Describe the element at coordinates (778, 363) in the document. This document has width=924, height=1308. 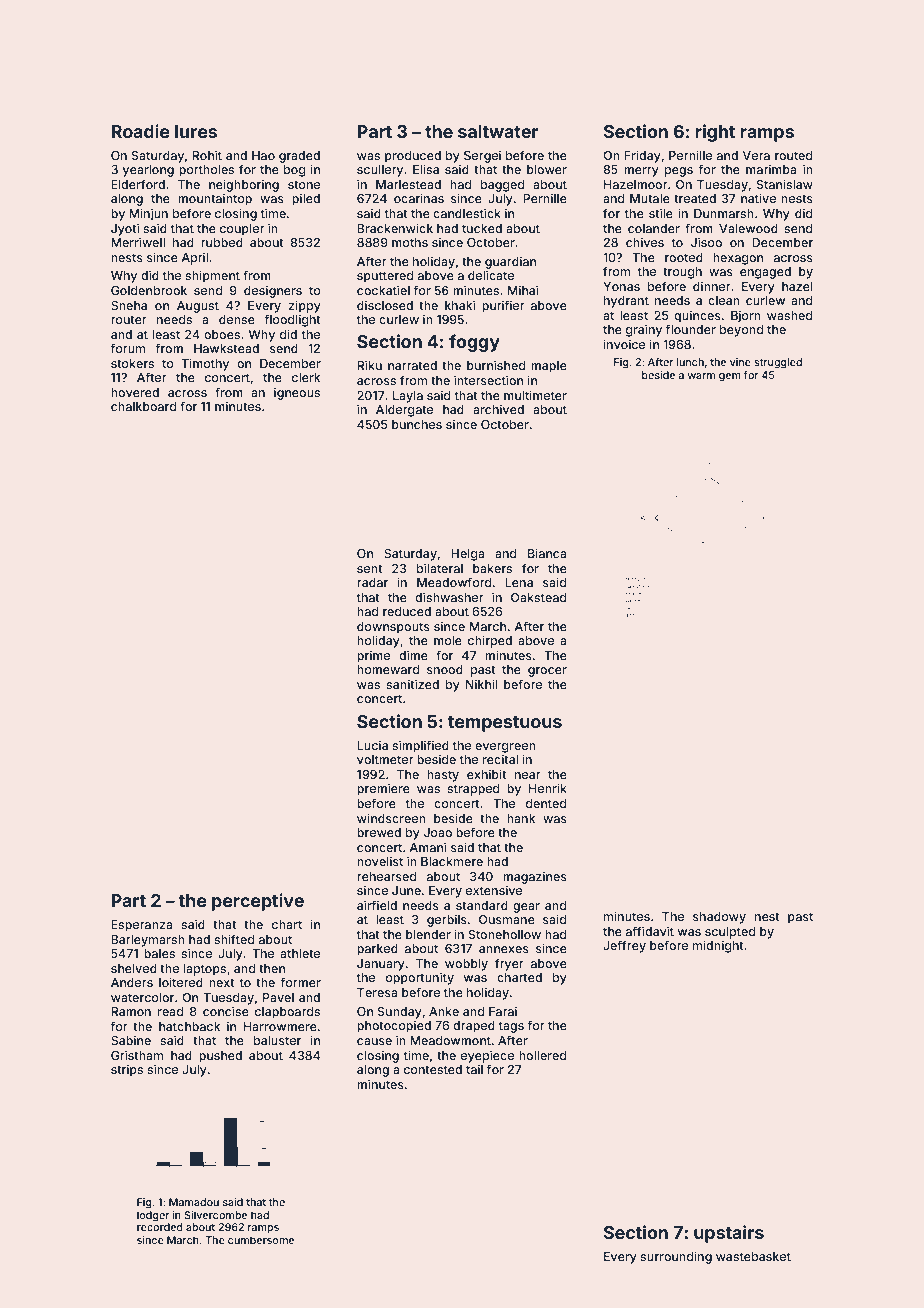
I see `struggled` at that location.
